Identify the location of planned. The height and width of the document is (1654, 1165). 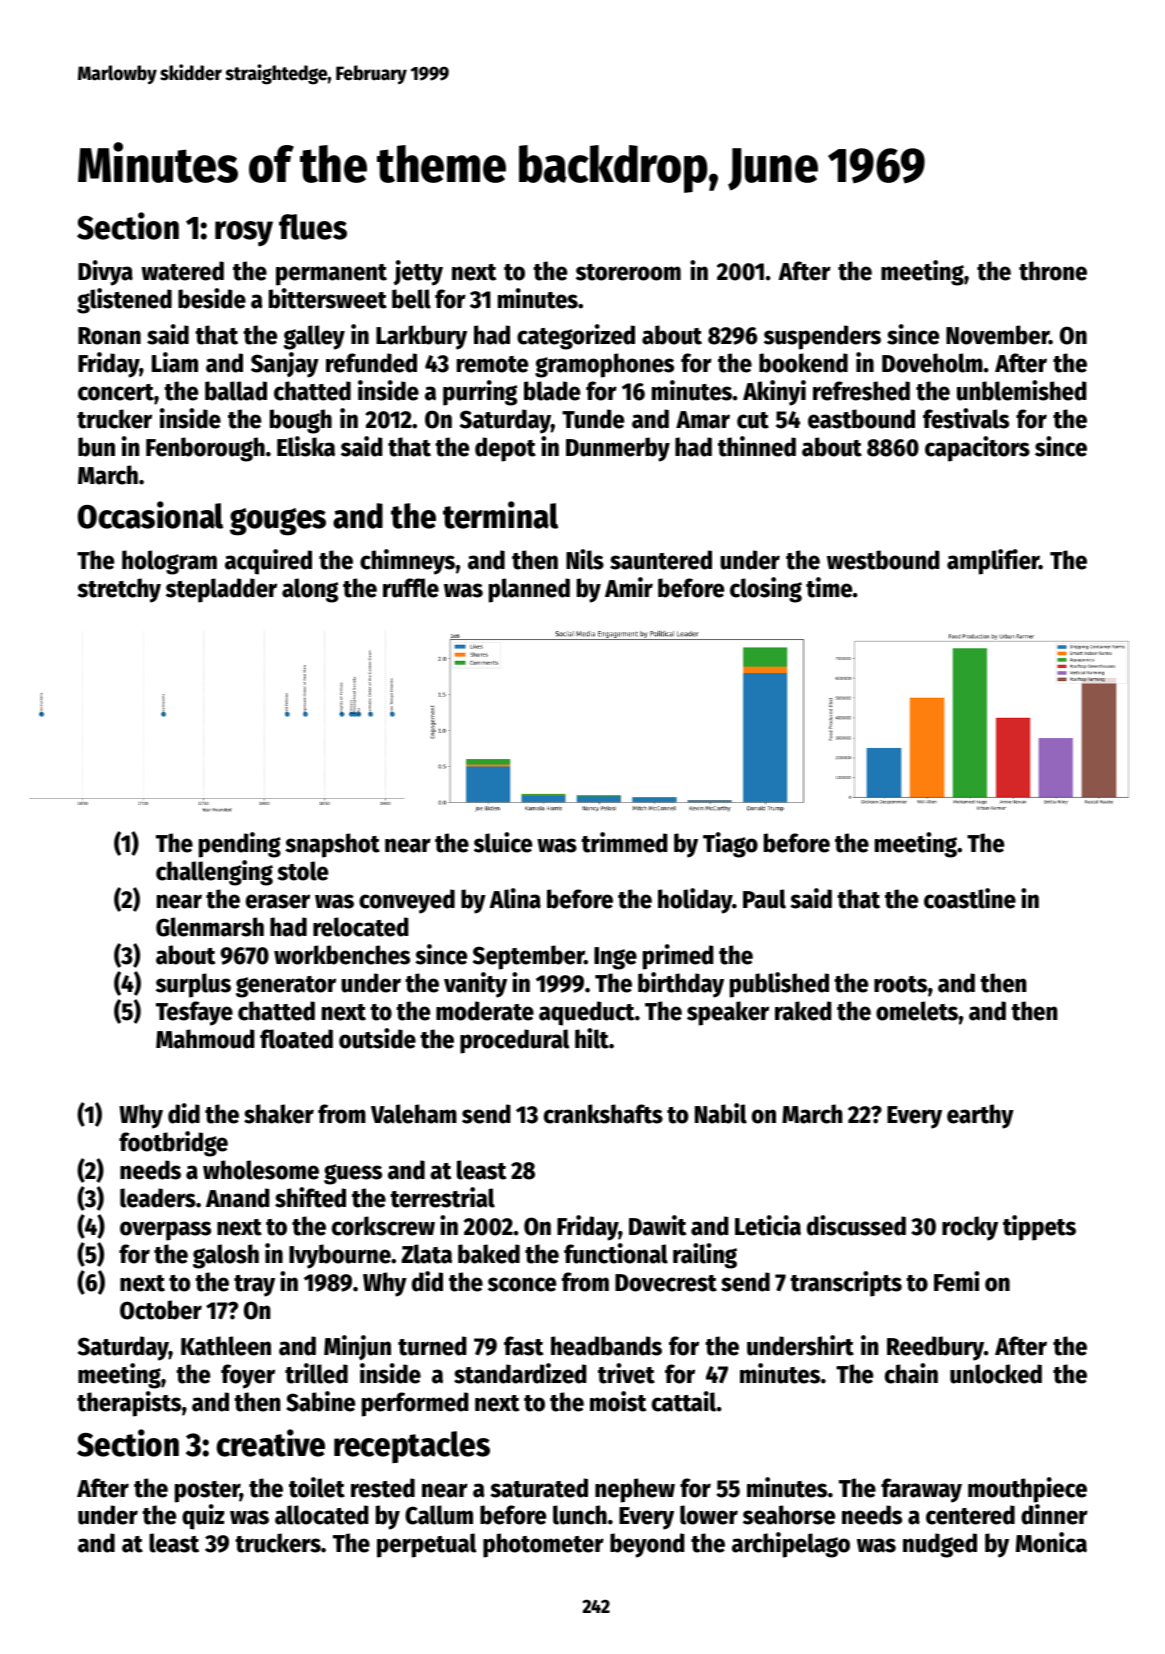
(529, 590).
